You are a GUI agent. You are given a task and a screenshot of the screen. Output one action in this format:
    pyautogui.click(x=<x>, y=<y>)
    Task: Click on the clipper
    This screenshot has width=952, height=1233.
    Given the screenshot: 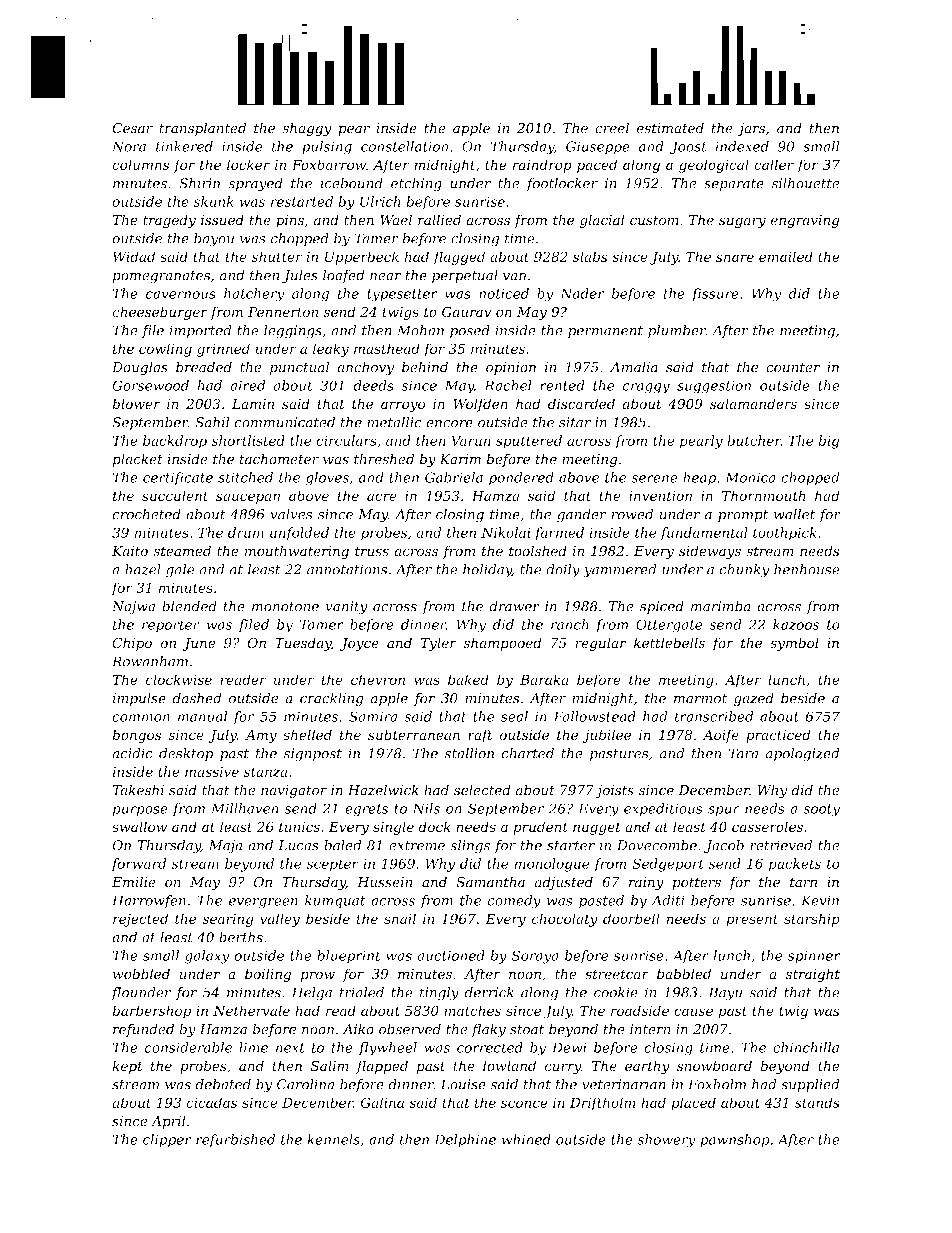 What is the action you would take?
    pyautogui.click(x=167, y=1140)
